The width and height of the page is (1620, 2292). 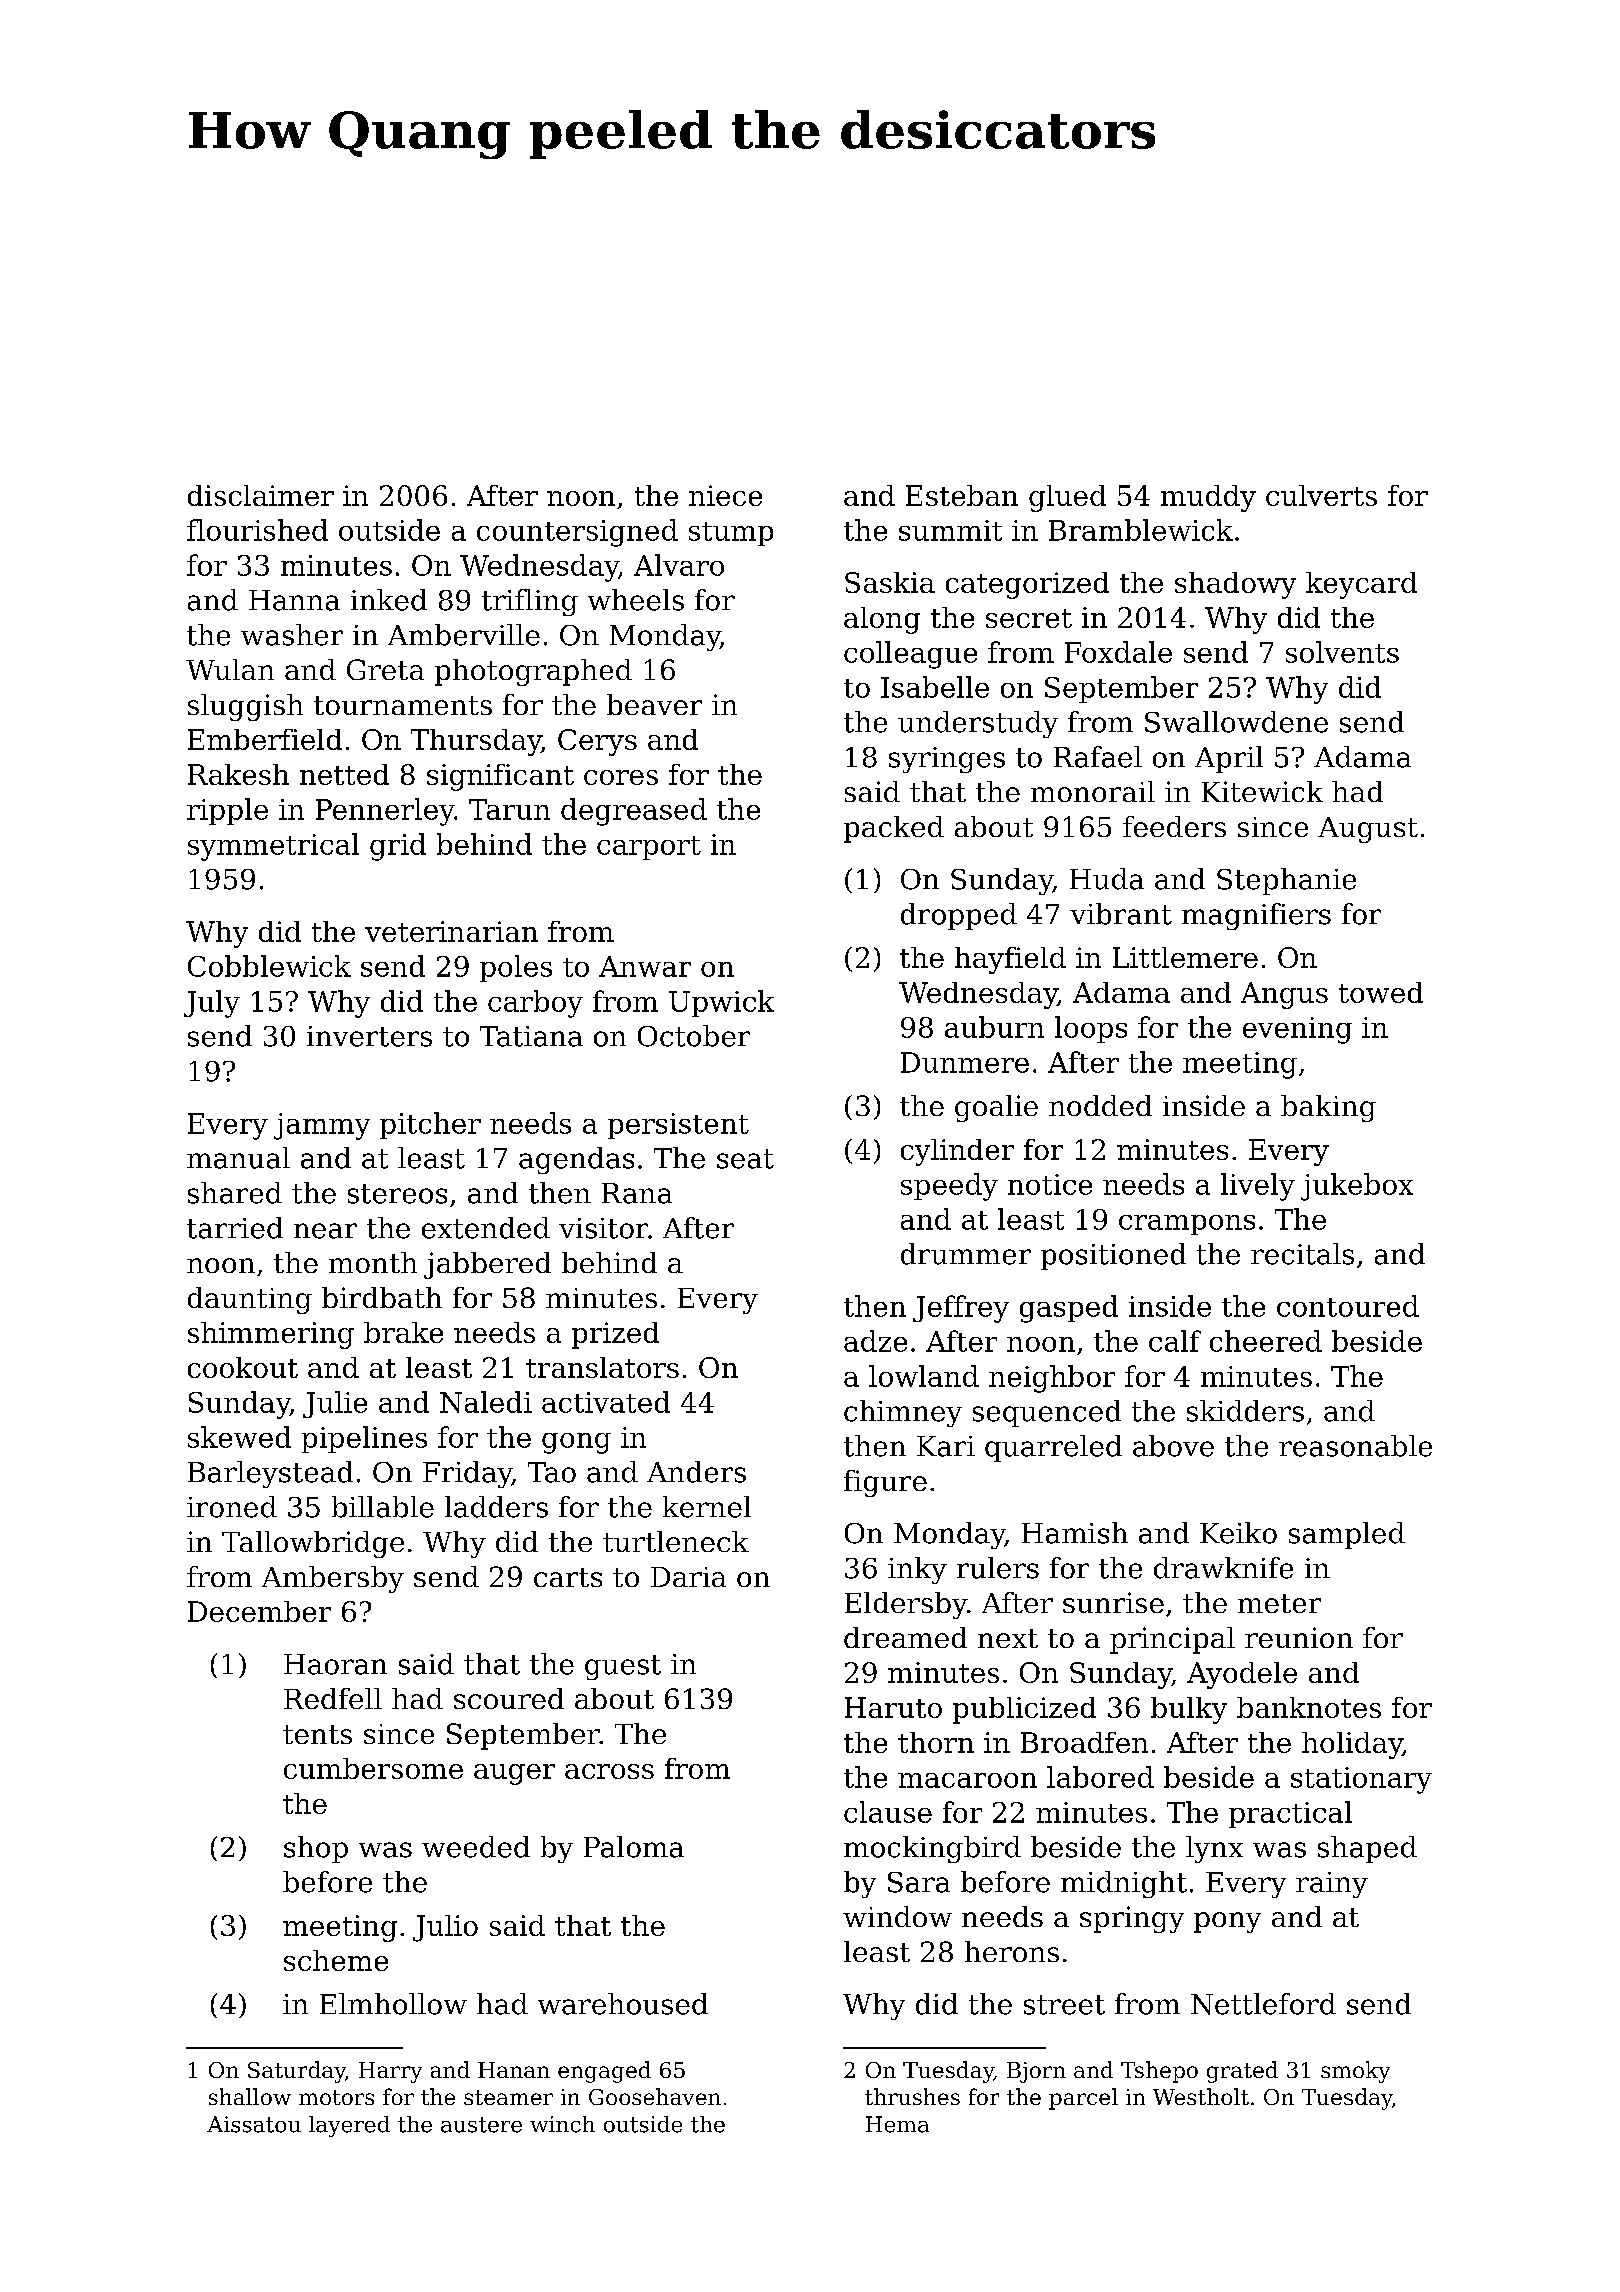 I want to click on Esteban, so click(x=962, y=495).
